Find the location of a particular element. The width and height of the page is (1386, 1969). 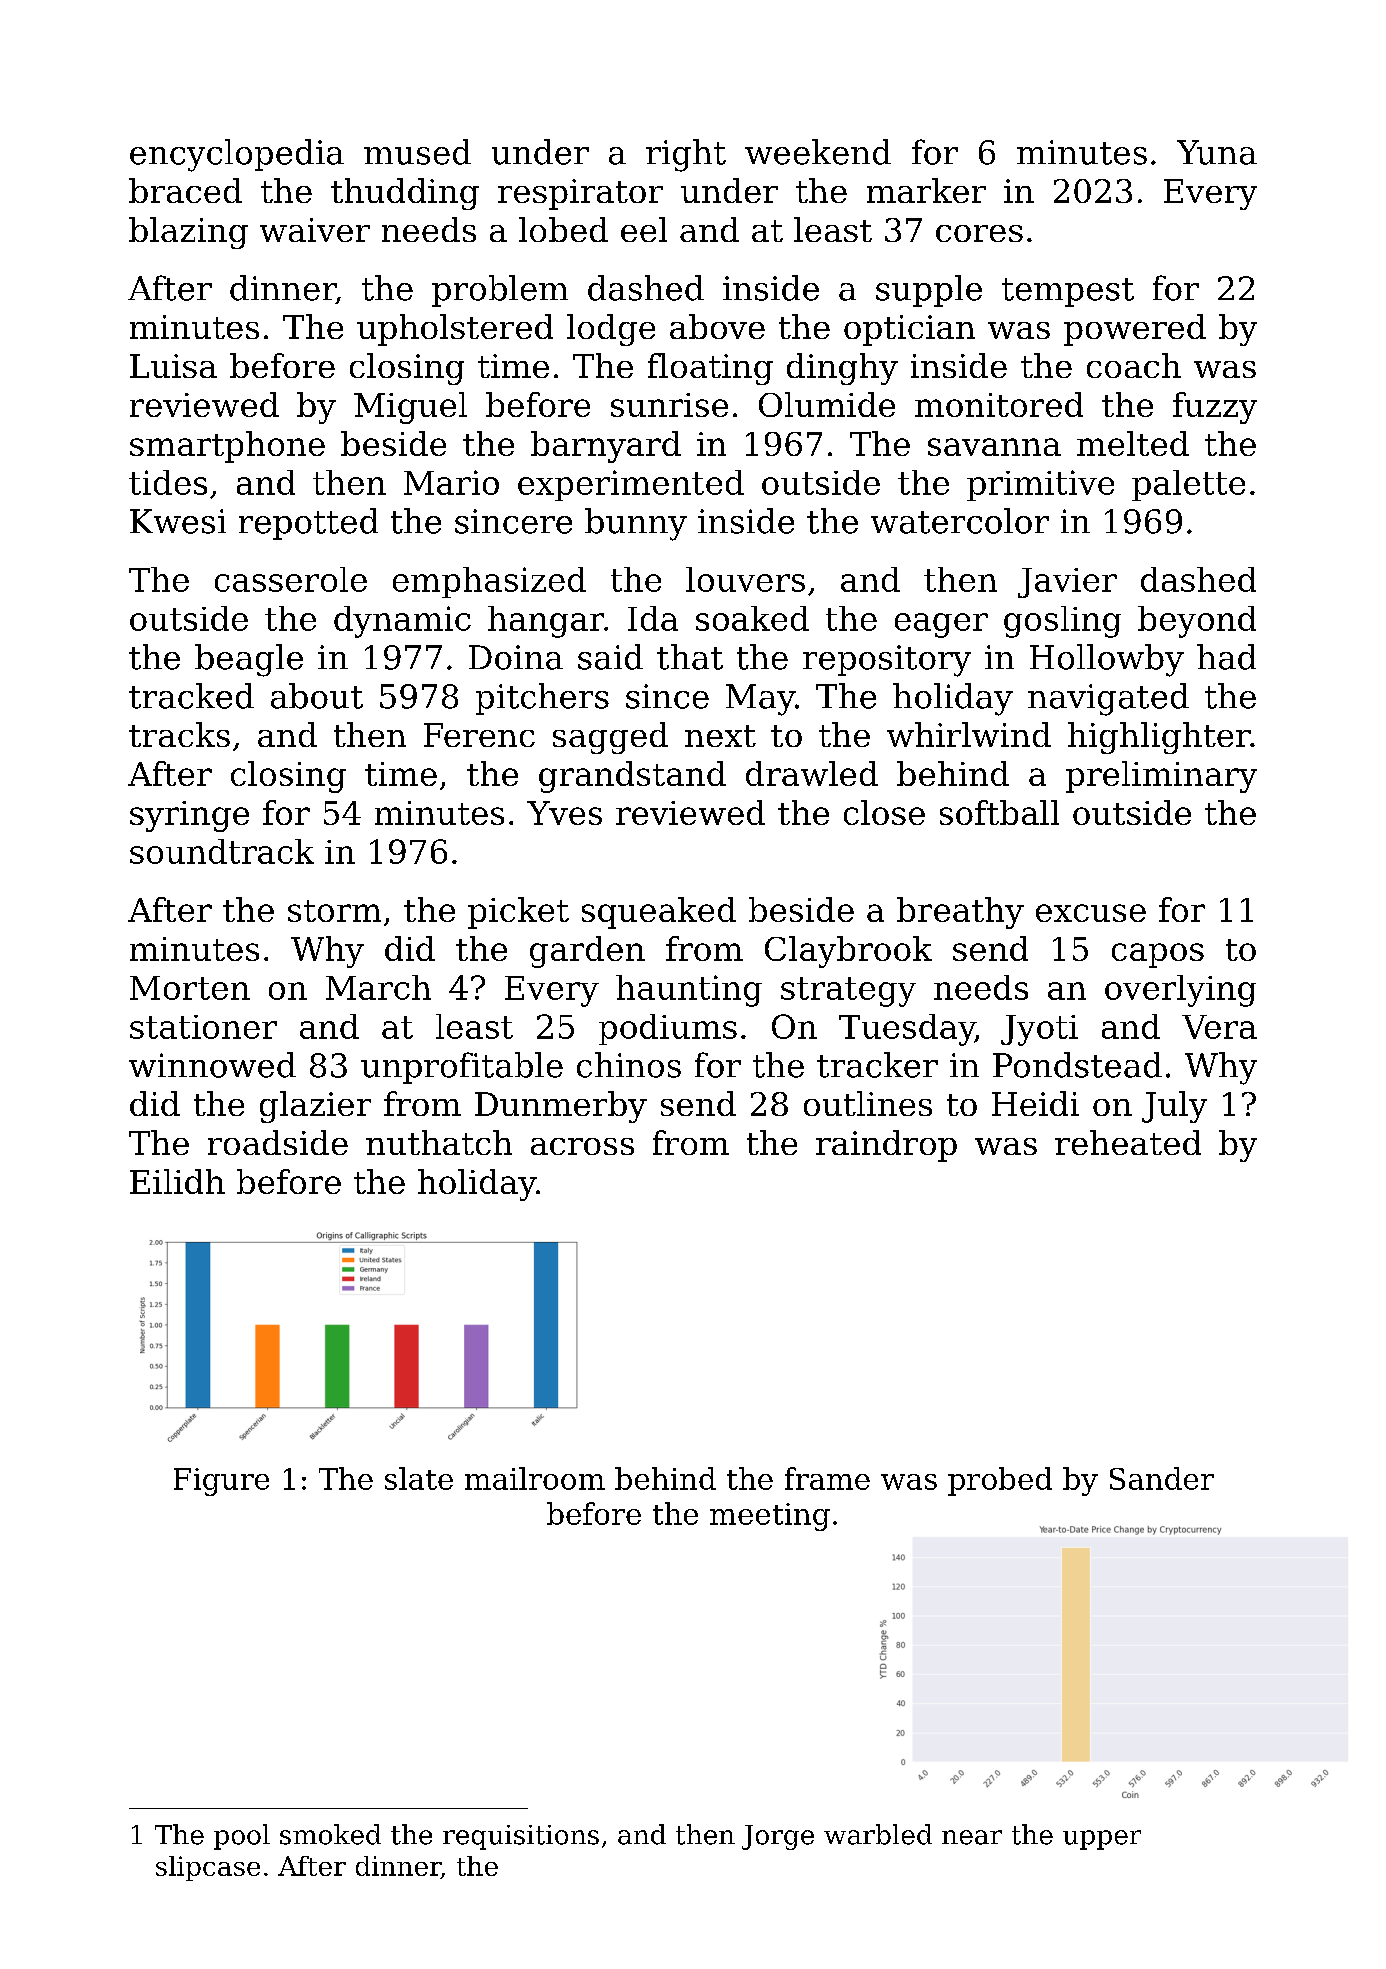

savanna is located at coordinates (994, 447).
